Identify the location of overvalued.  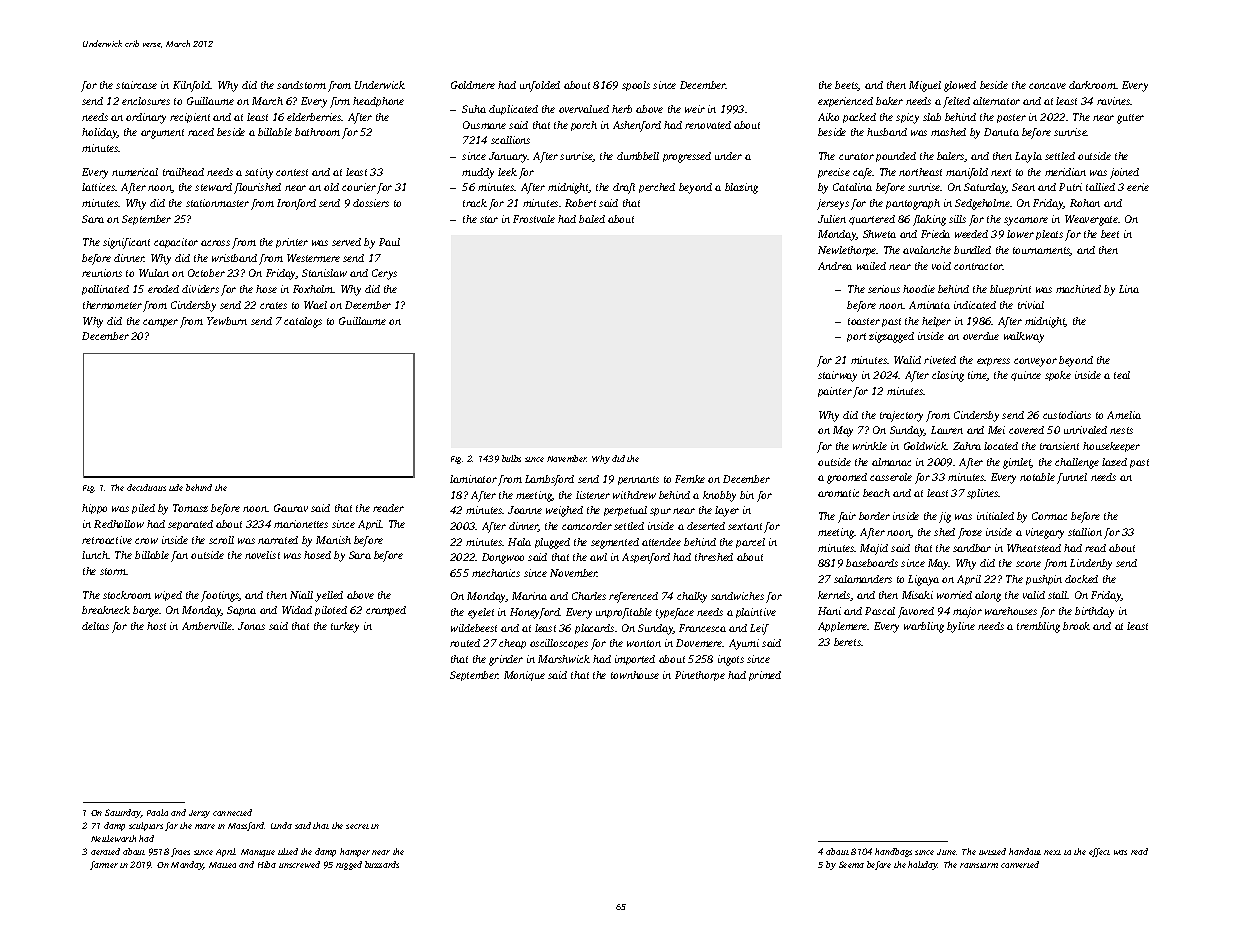
(584, 109).
